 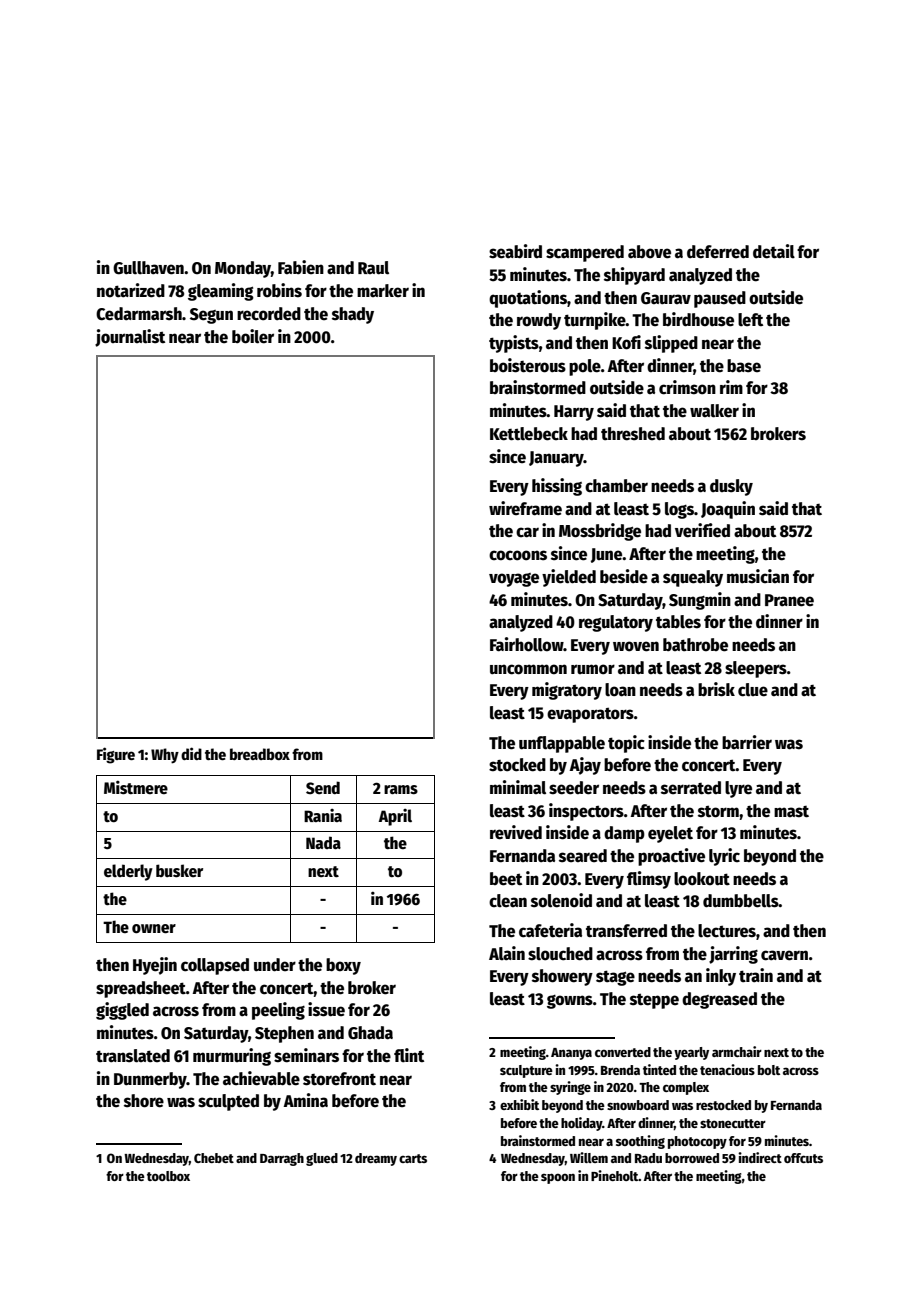 What do you see at coordinates (558, 1178) in the screenshot?
I see `spoon` at bounding box center [558, 1178].
